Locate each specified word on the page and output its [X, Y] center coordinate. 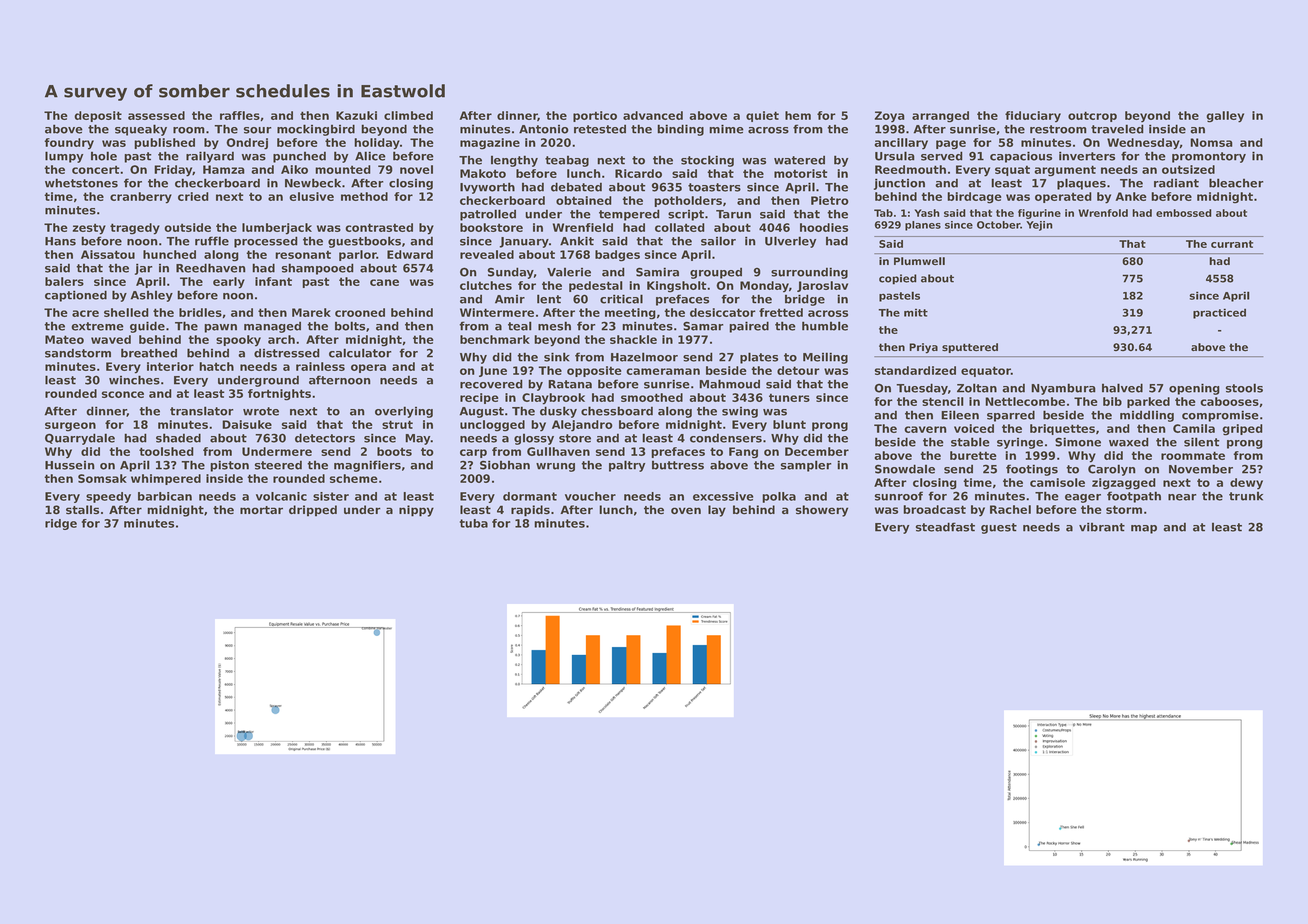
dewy [1246, 484]
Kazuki [356, 115]
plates [759, 358]
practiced [1219, 313]
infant [273, 281]
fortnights [279, 395]
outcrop [1092, 116]
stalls [82, 510]
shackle [633, 339]
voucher [590, 496]
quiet [762, 116]
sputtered [970, 348]
